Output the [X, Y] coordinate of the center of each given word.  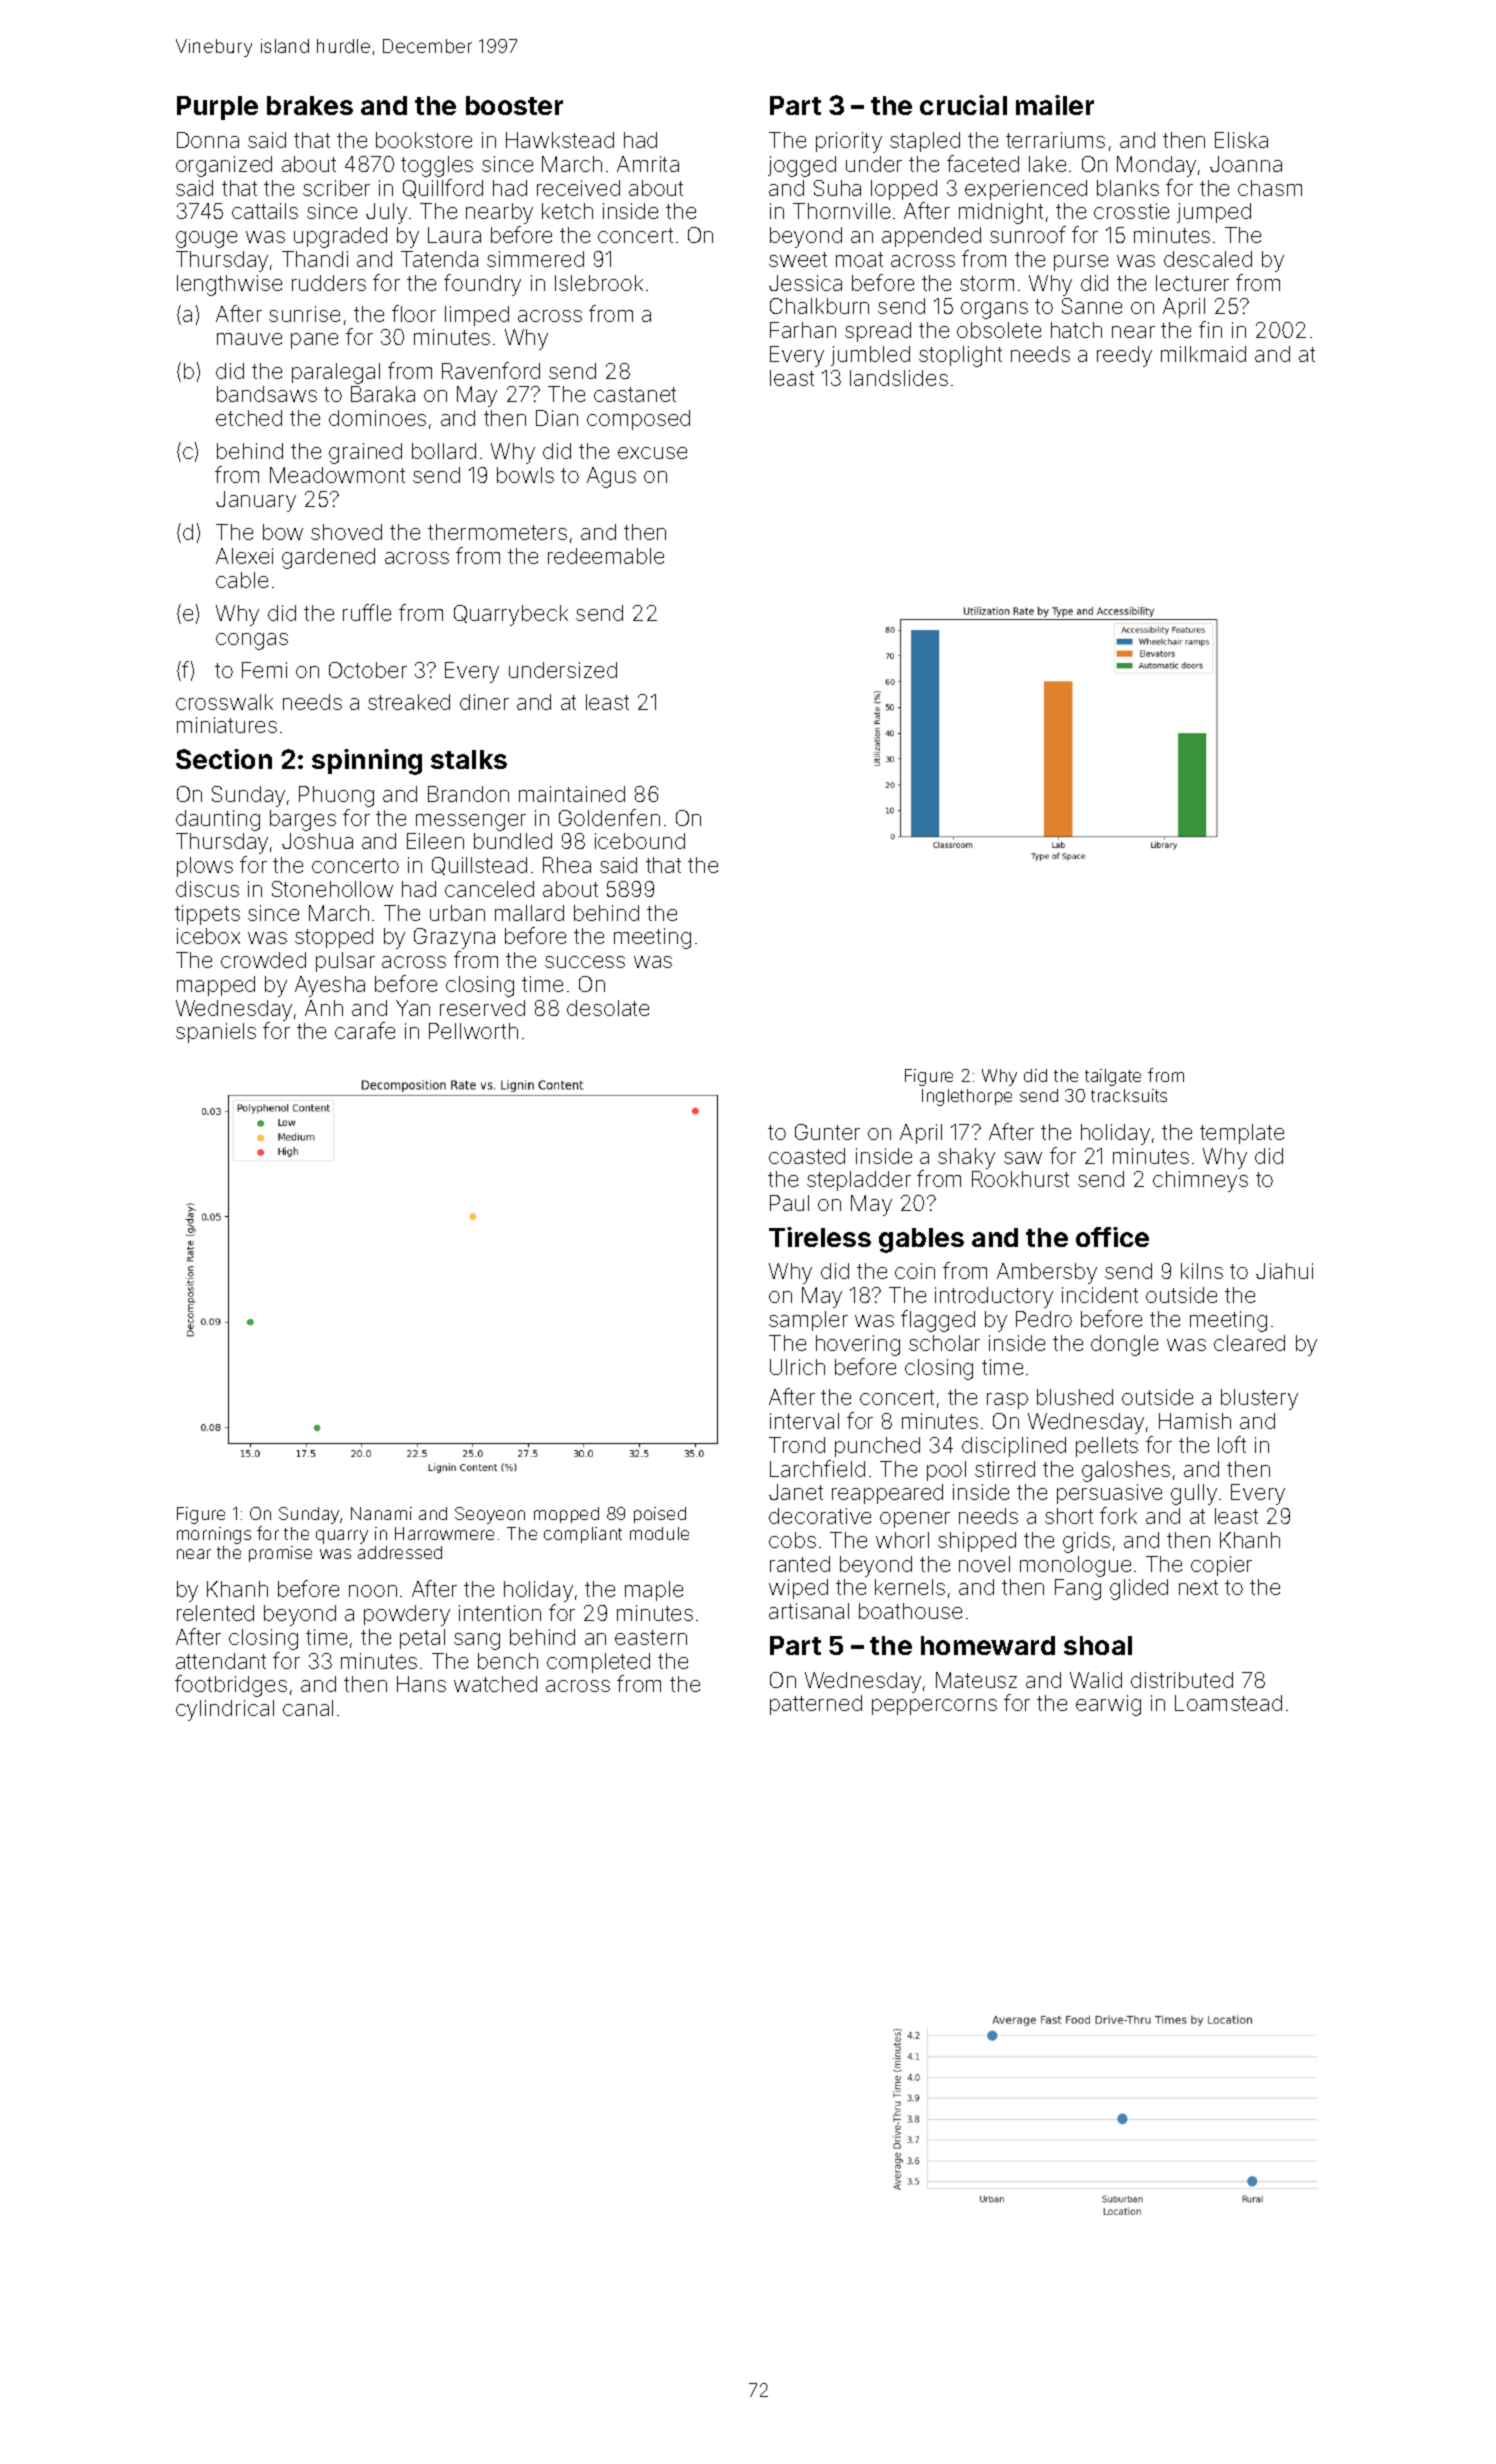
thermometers [497, 532]
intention [500, 1613]
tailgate [1113, 1077]
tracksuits [1129, 1095]
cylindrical [225, 1710]
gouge [206, 239]
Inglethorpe [967, 1097]
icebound [640, 841]
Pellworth [473, 1031]
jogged [802, 166]
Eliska [1241, 140]
